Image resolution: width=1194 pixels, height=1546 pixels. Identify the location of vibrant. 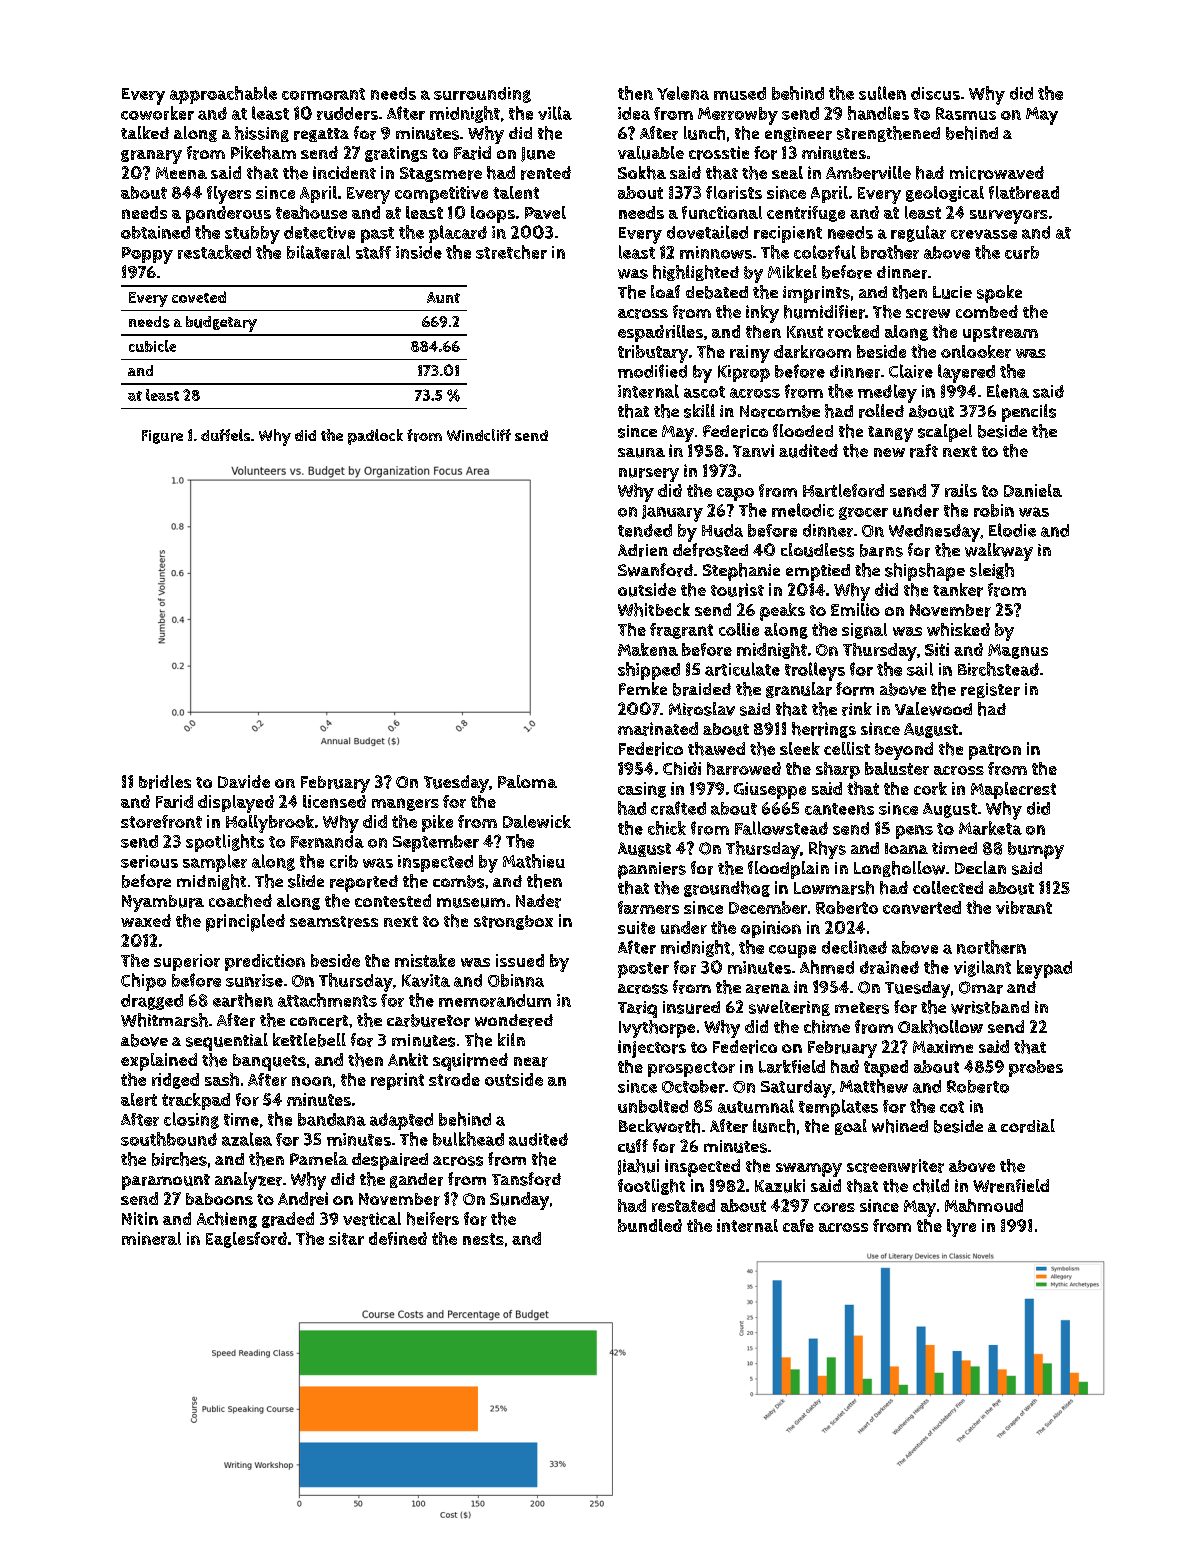
(1024, 907).
